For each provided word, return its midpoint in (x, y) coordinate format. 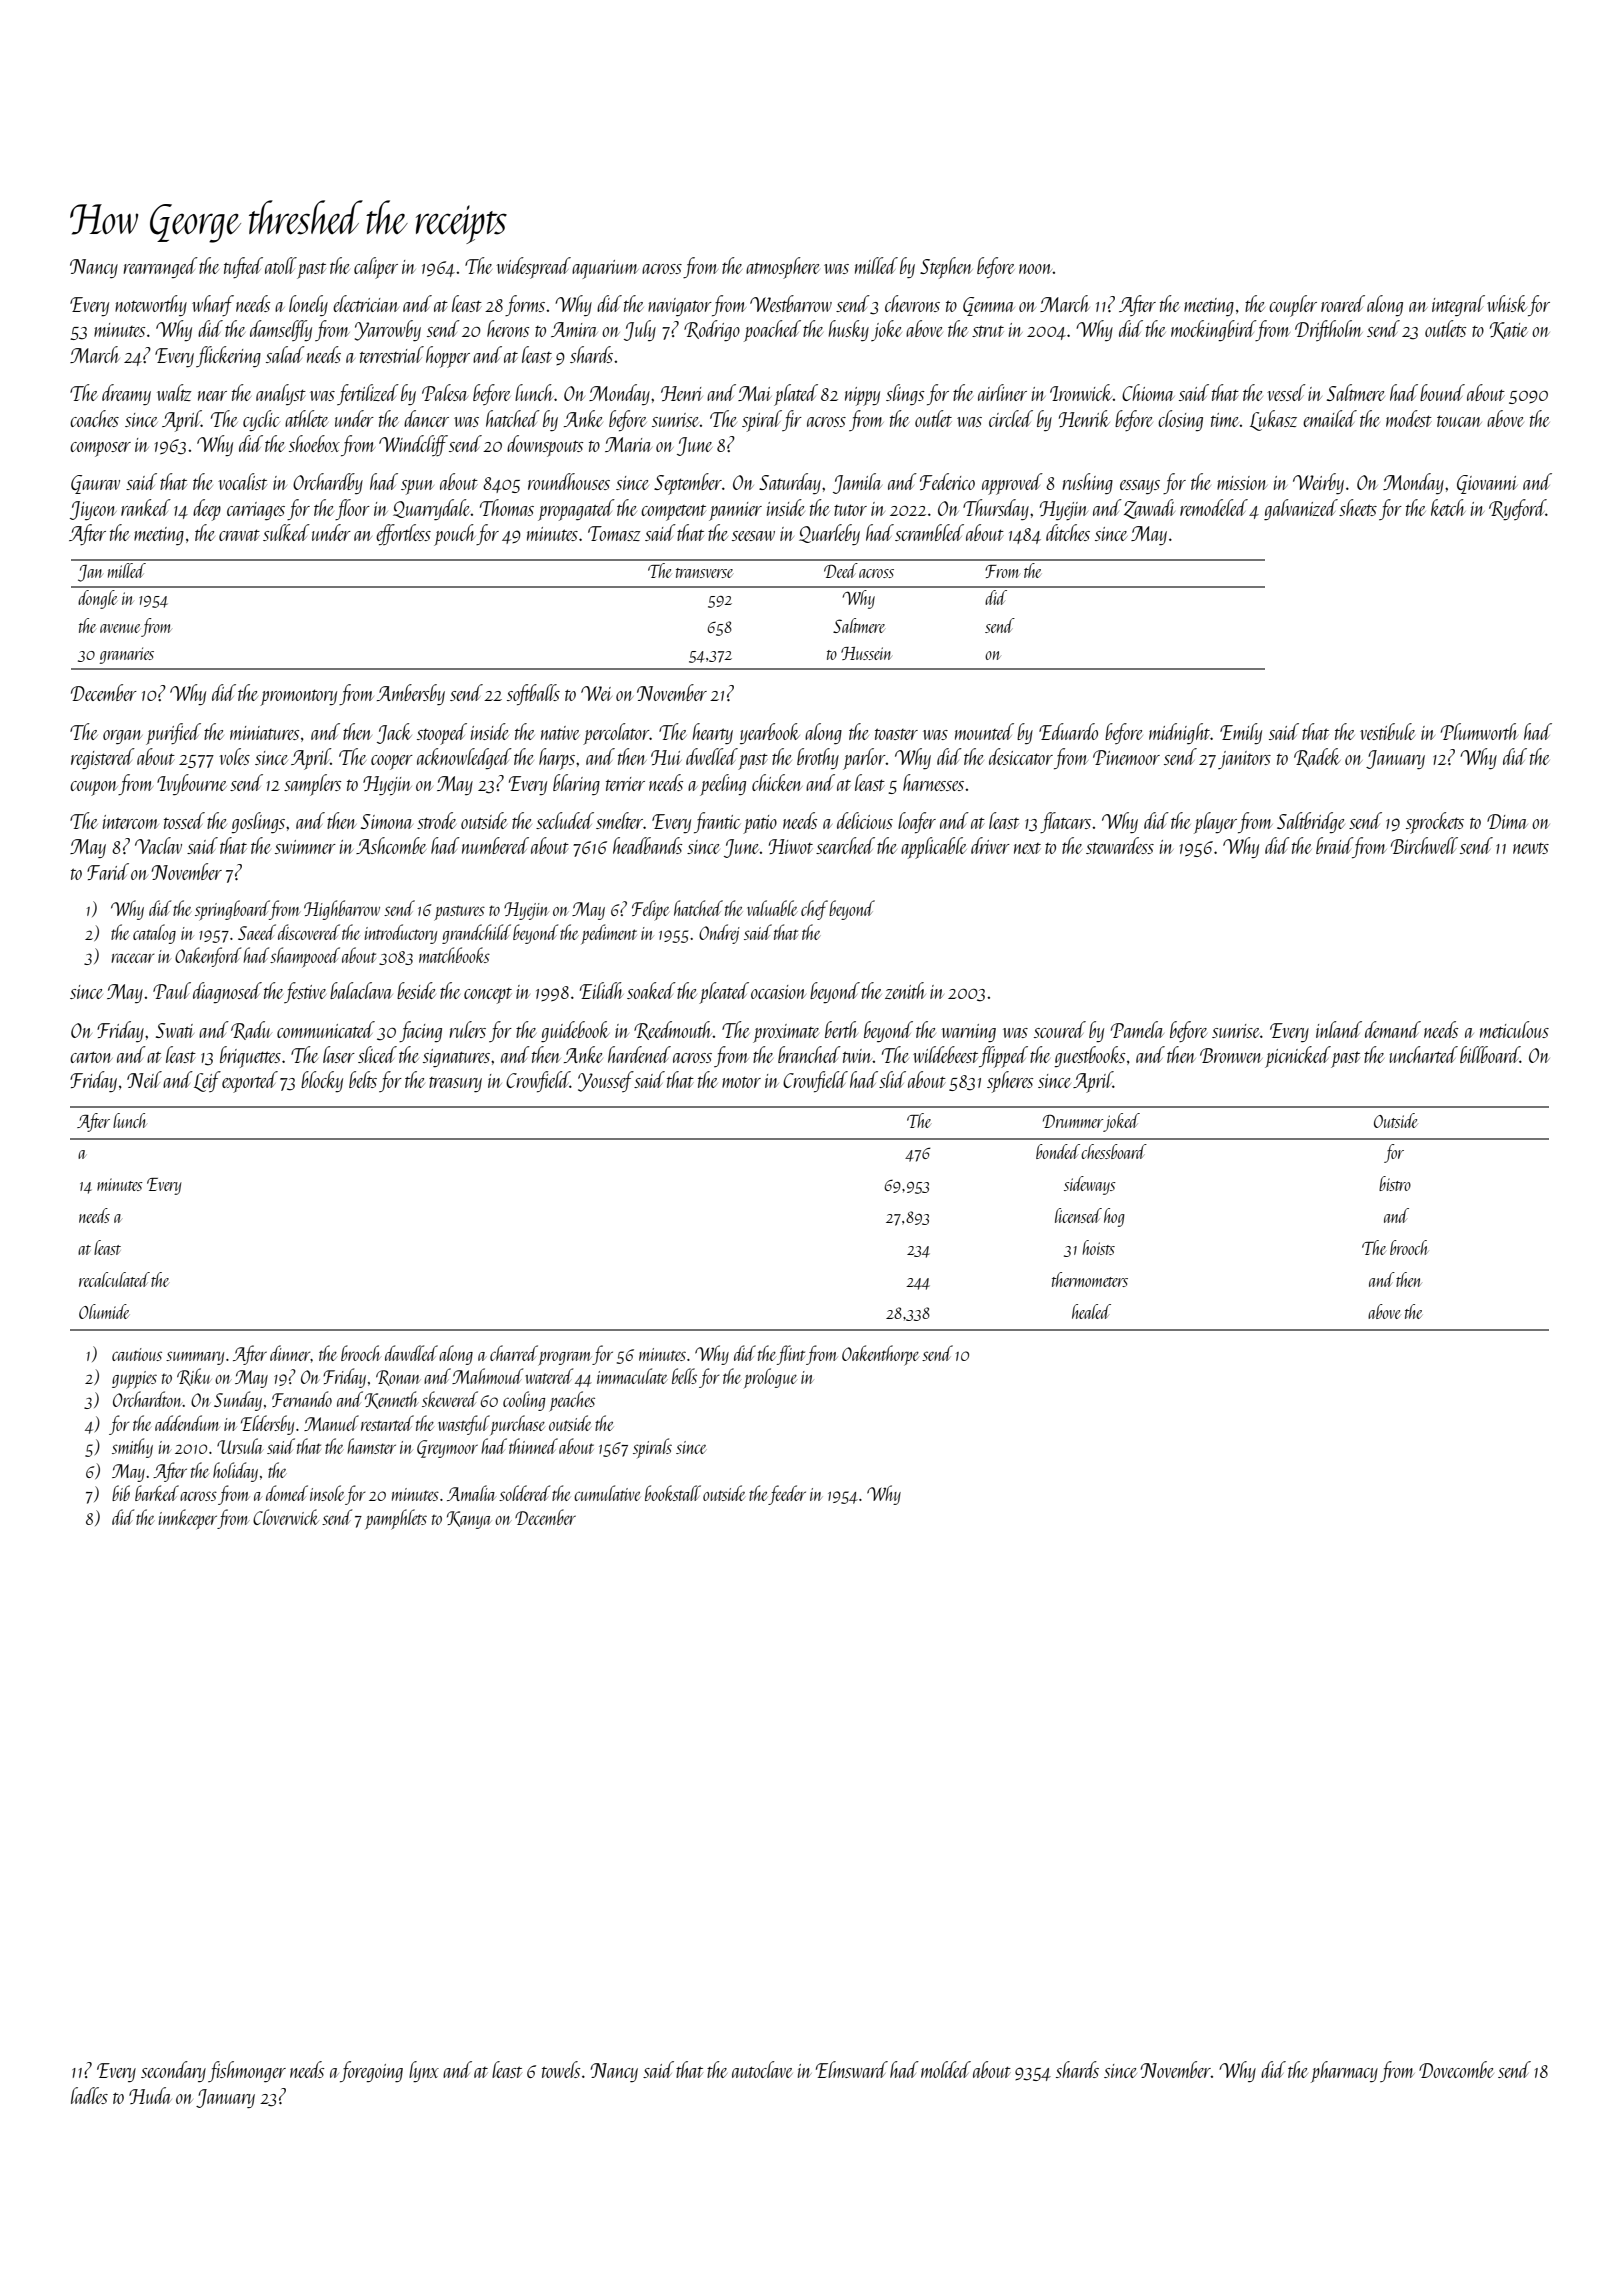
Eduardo (1068, 731)
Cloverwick (286, 1517)
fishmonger (247, 2071)
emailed (1330, 418)
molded (946, 2069)
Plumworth (1479, 731)
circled (1011, 418)
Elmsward (852, 2069)
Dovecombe (1456, 2069)
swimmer (305, 847)
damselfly (281, 330)
